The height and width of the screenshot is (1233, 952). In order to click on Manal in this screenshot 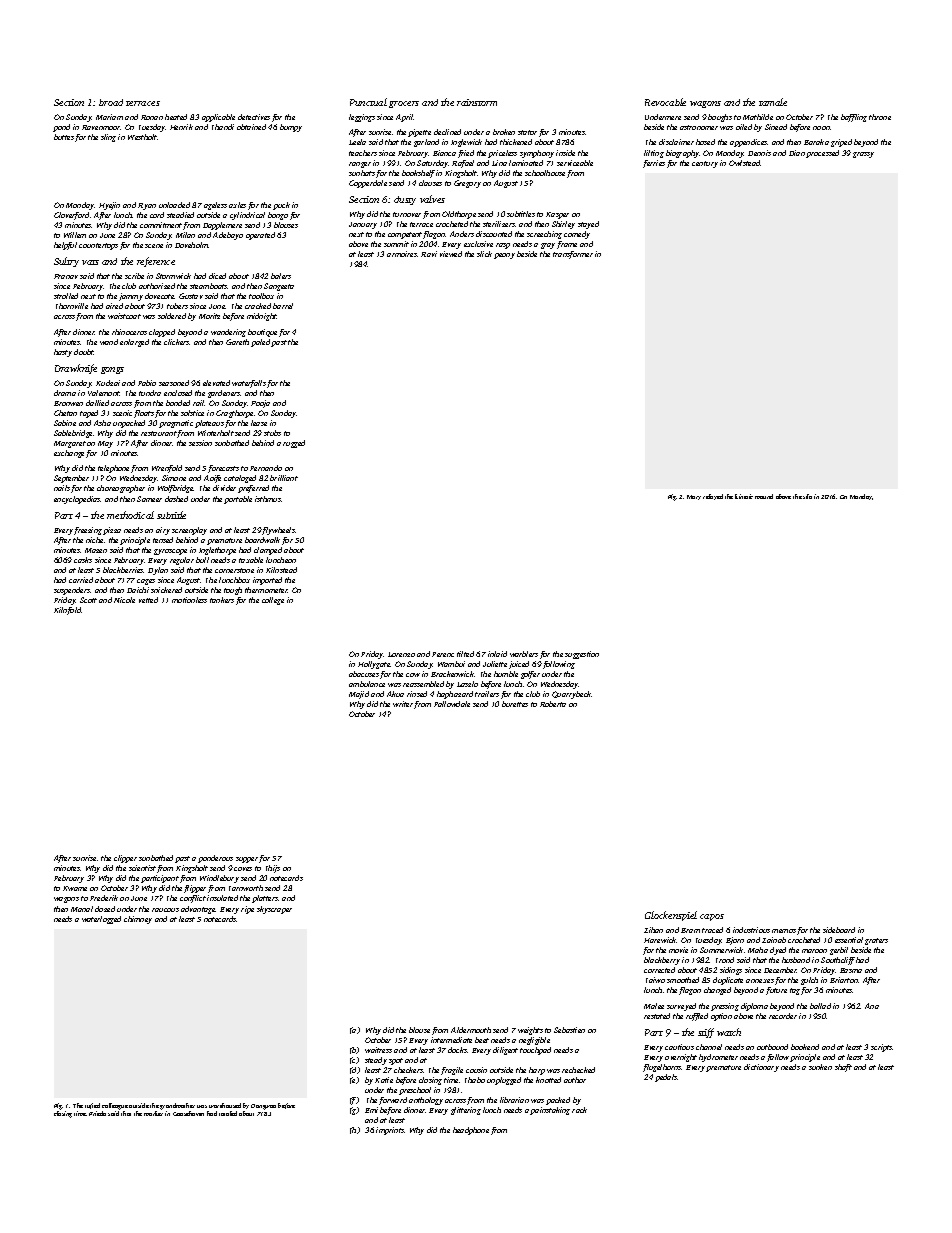, I will do `click(82, 909)`.
